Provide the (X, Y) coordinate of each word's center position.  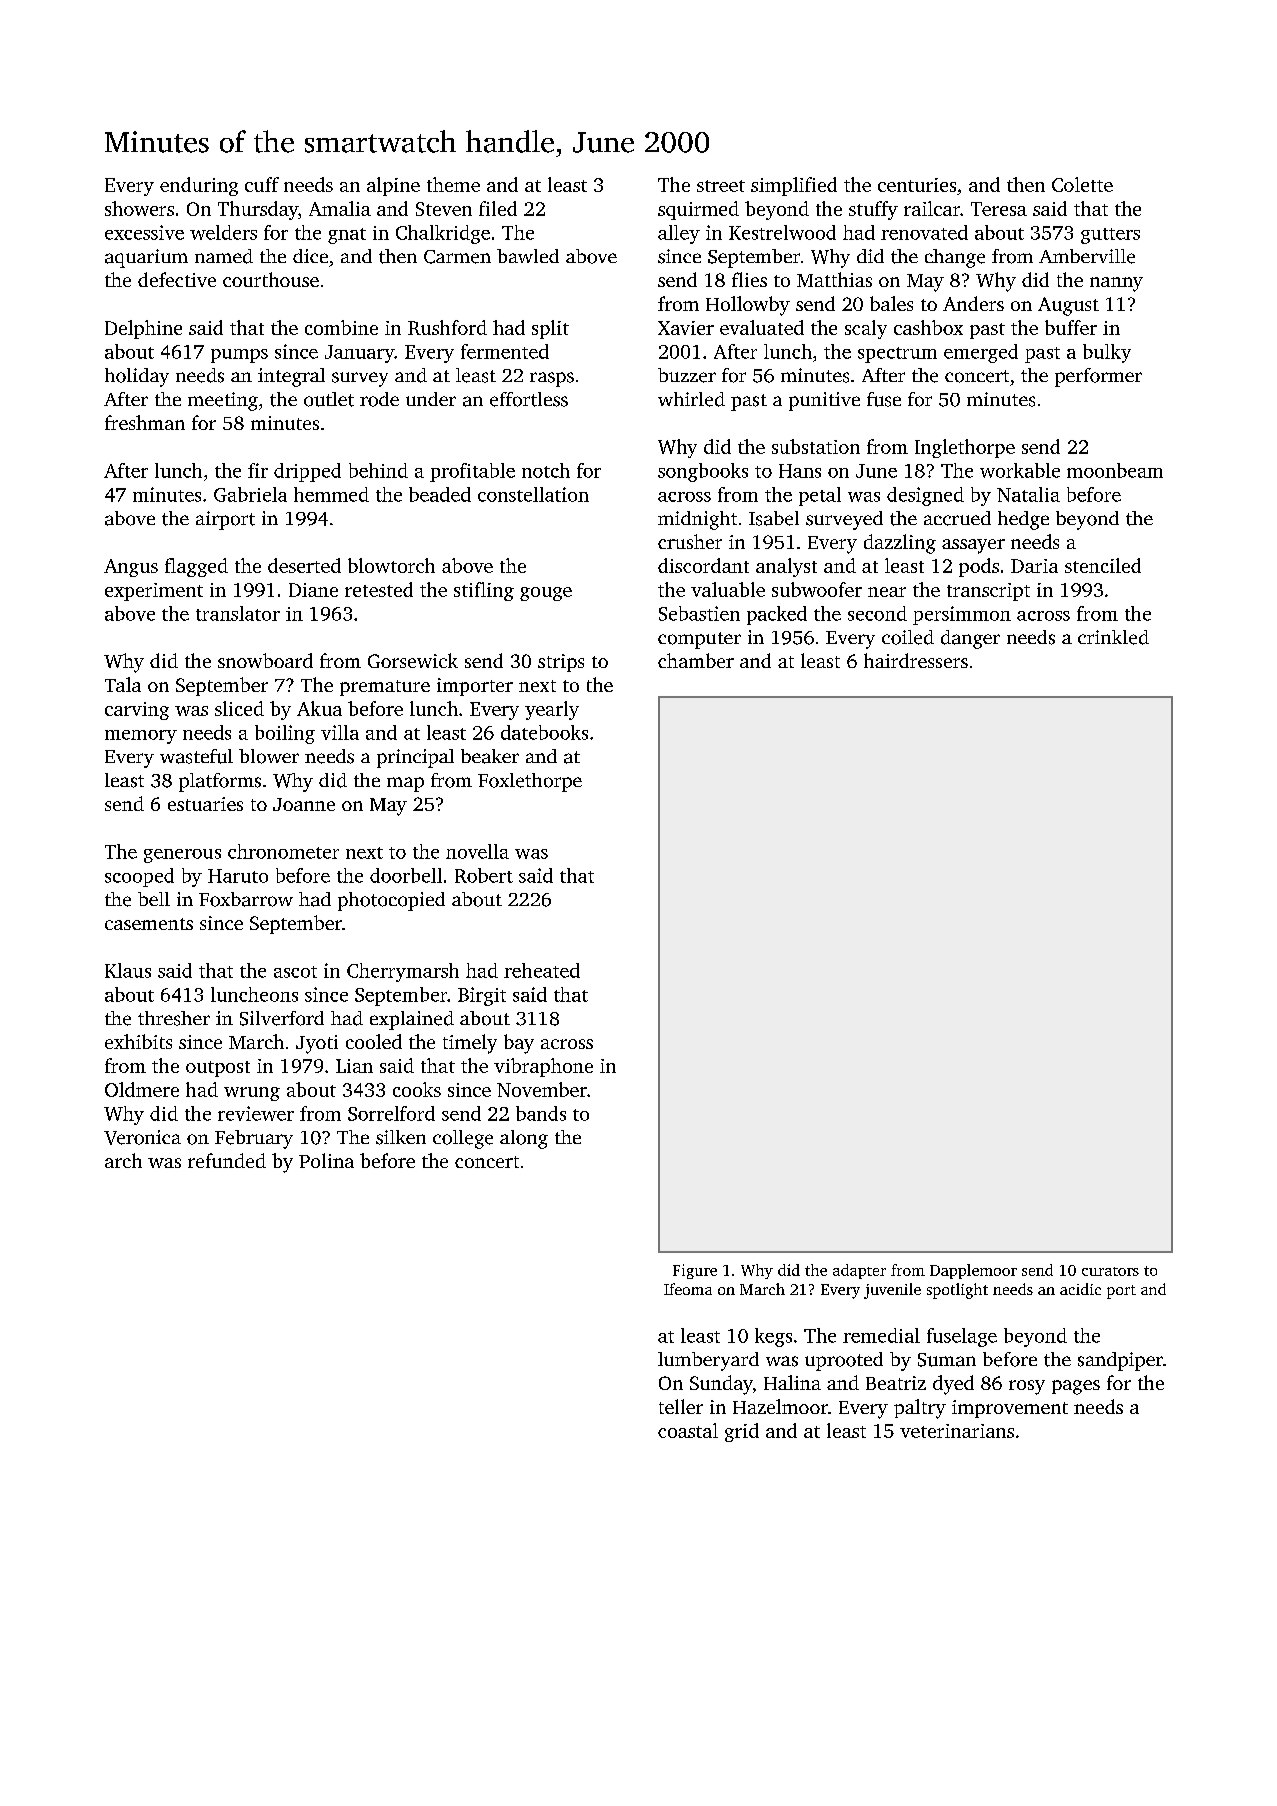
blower (269, 756)
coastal (688, 1430)
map (405, 784)
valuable (728, 589)
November (542, 1089)
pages (1076, 1387)
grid (742, 1432)
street (721, 186)
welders (223, 232)
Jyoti (317, 1044)
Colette (1082, 184)
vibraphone (543, 1067)
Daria (1034, 566)
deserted (304, 565)
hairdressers (916, 660)
